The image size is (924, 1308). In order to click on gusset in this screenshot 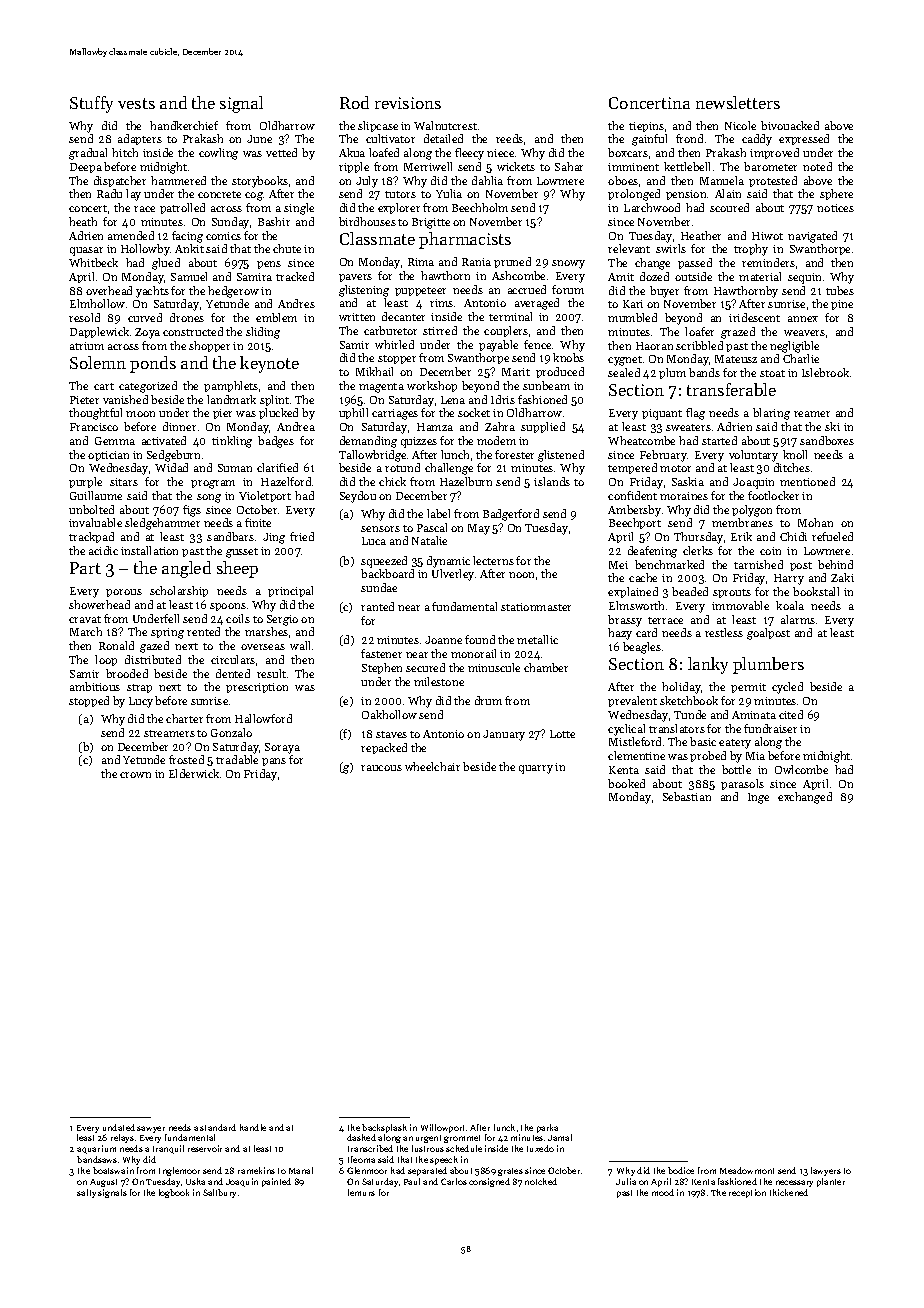, I will do `click(242, 553)`.
